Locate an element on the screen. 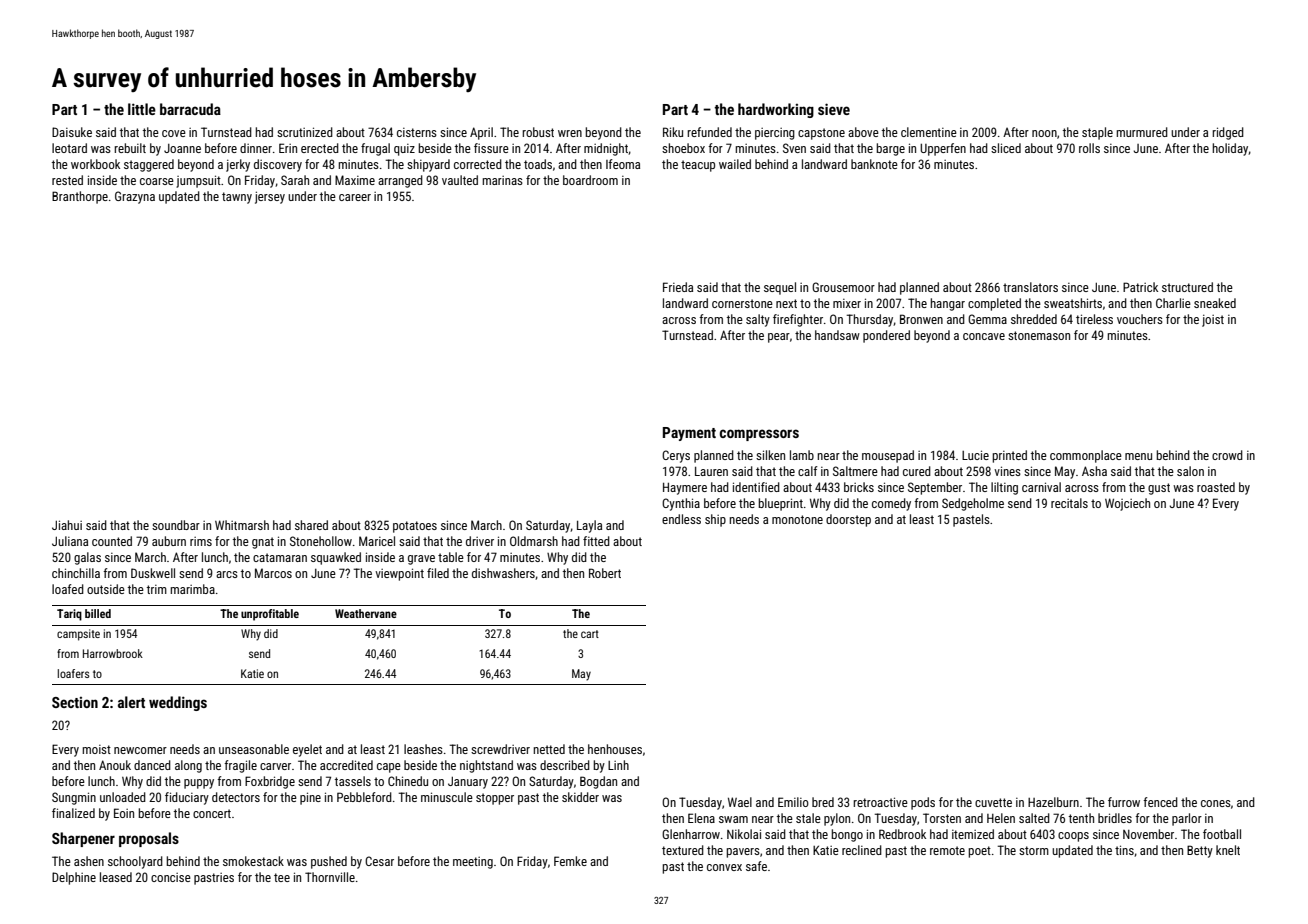  cornerstone is located at coordinates (742, 303).
